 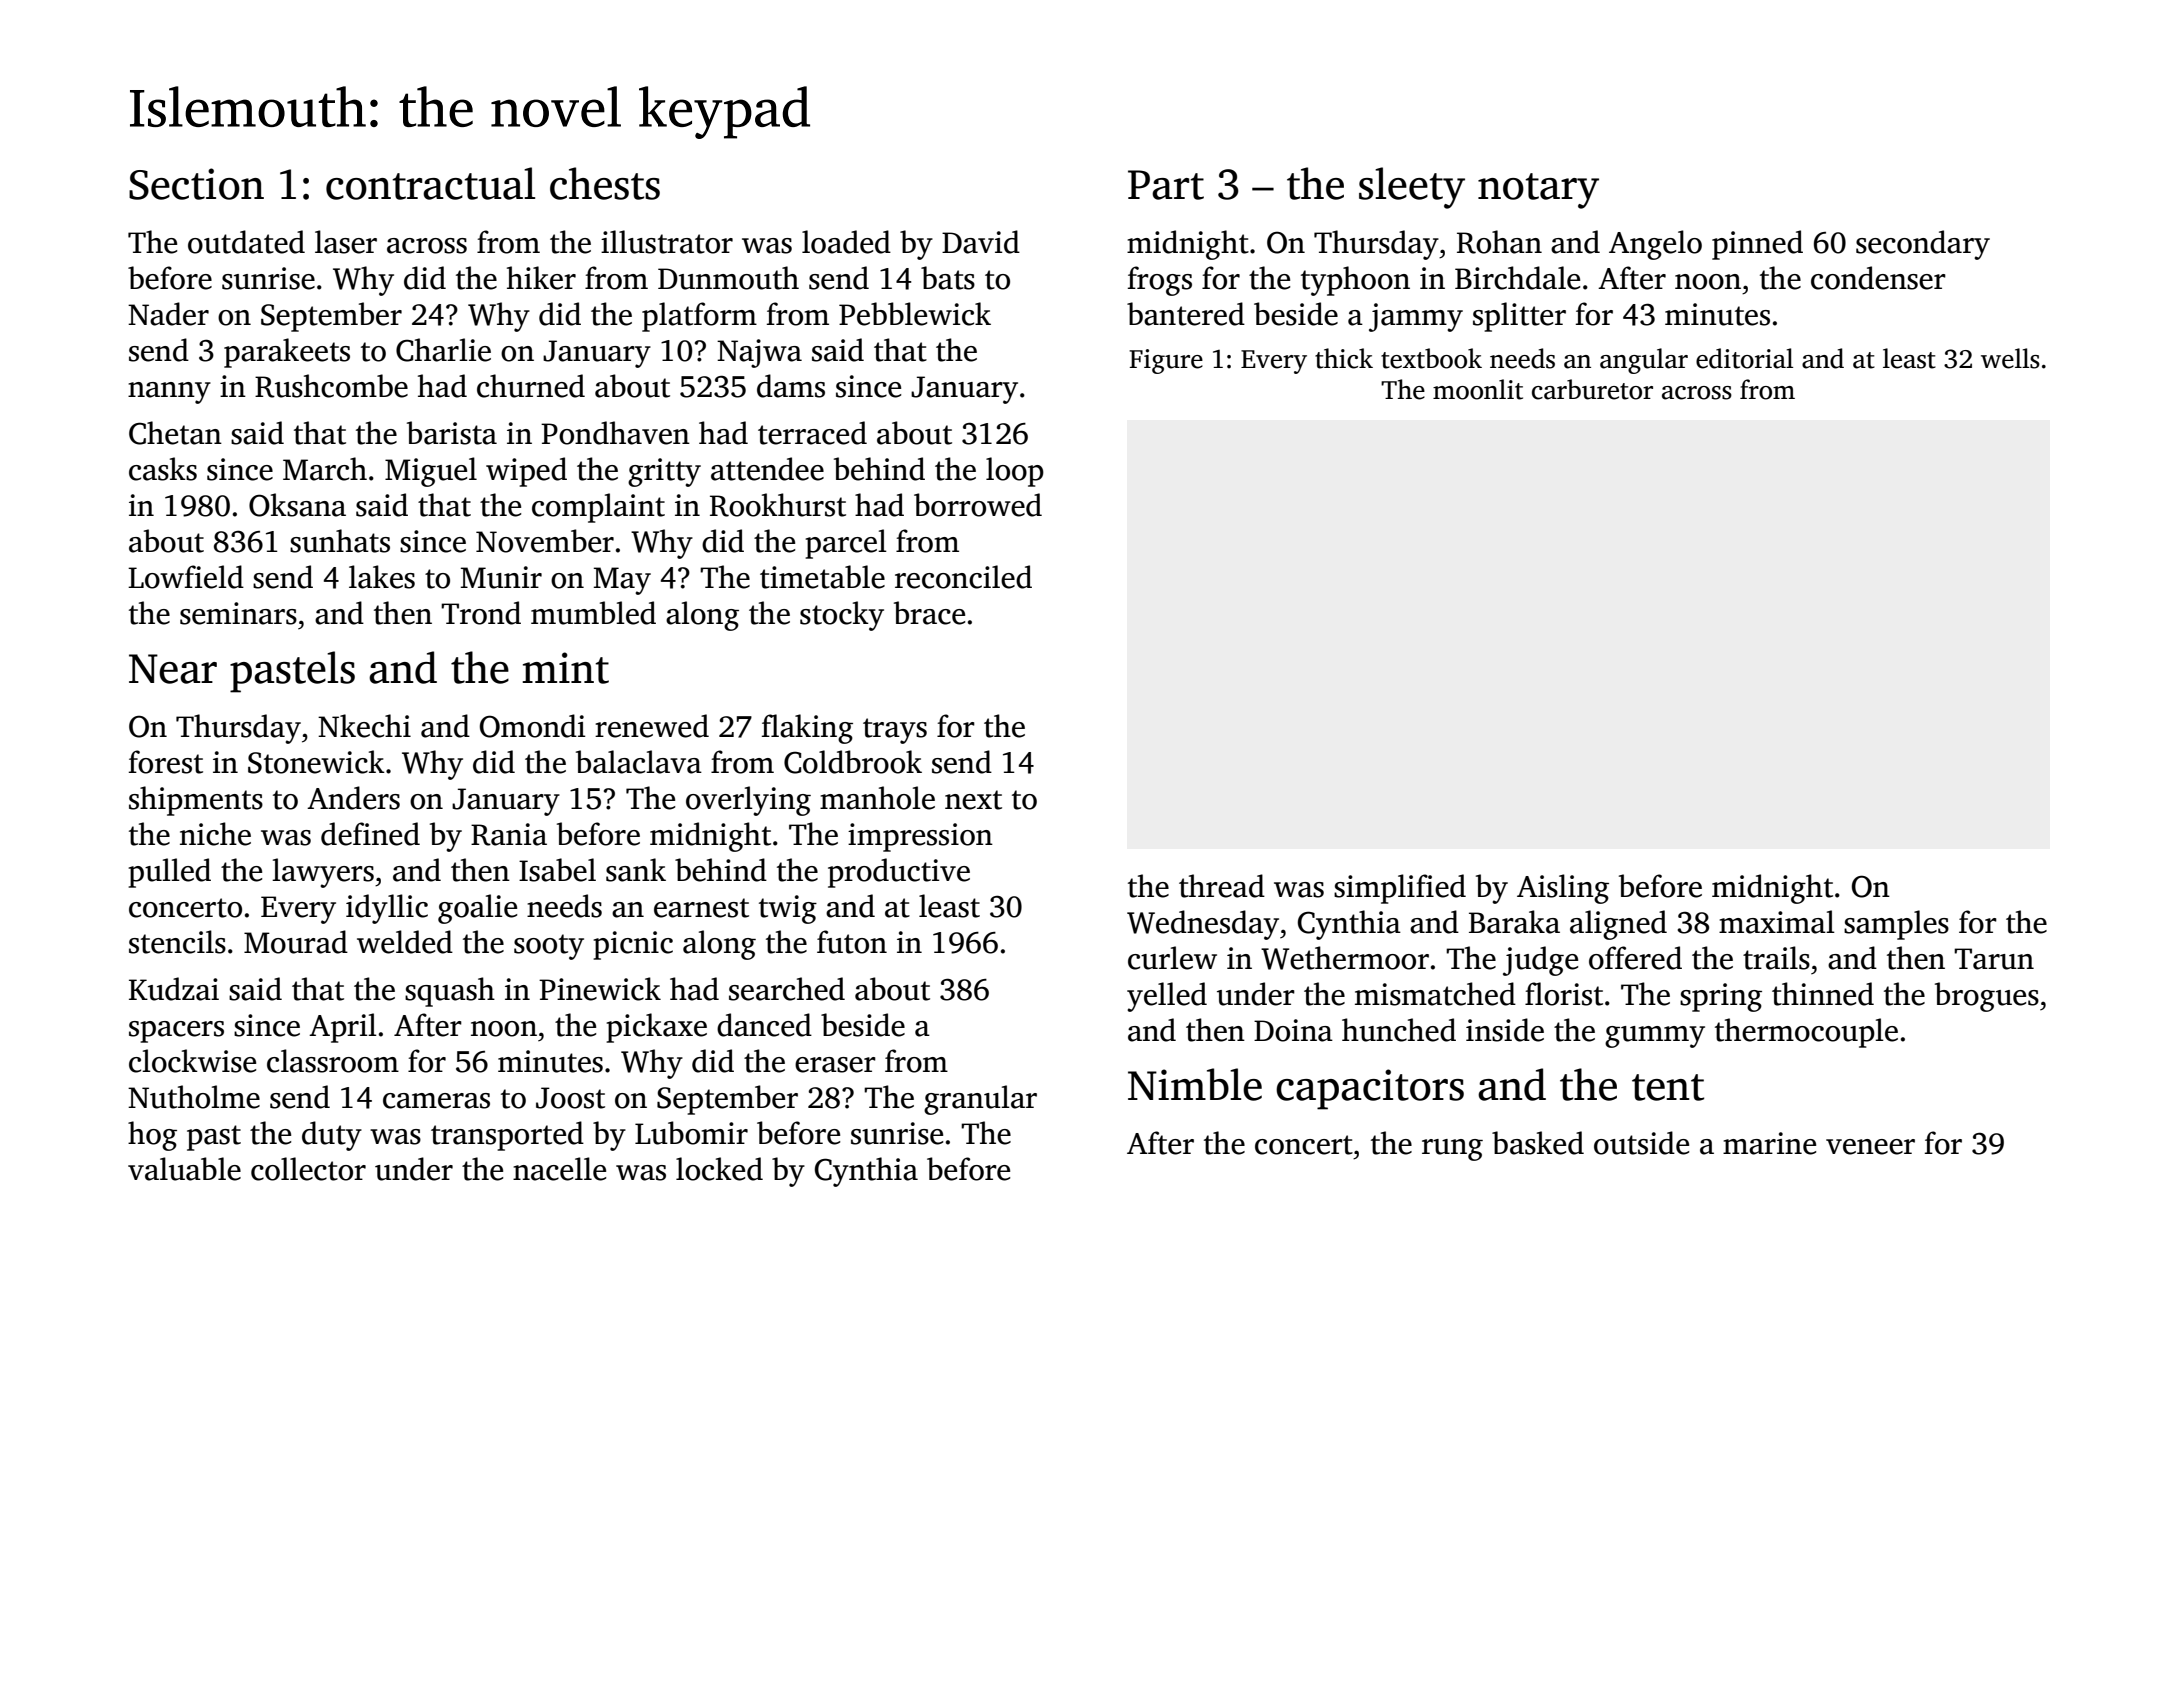 I want to click on sunhats, so click(x=340, y=541).
